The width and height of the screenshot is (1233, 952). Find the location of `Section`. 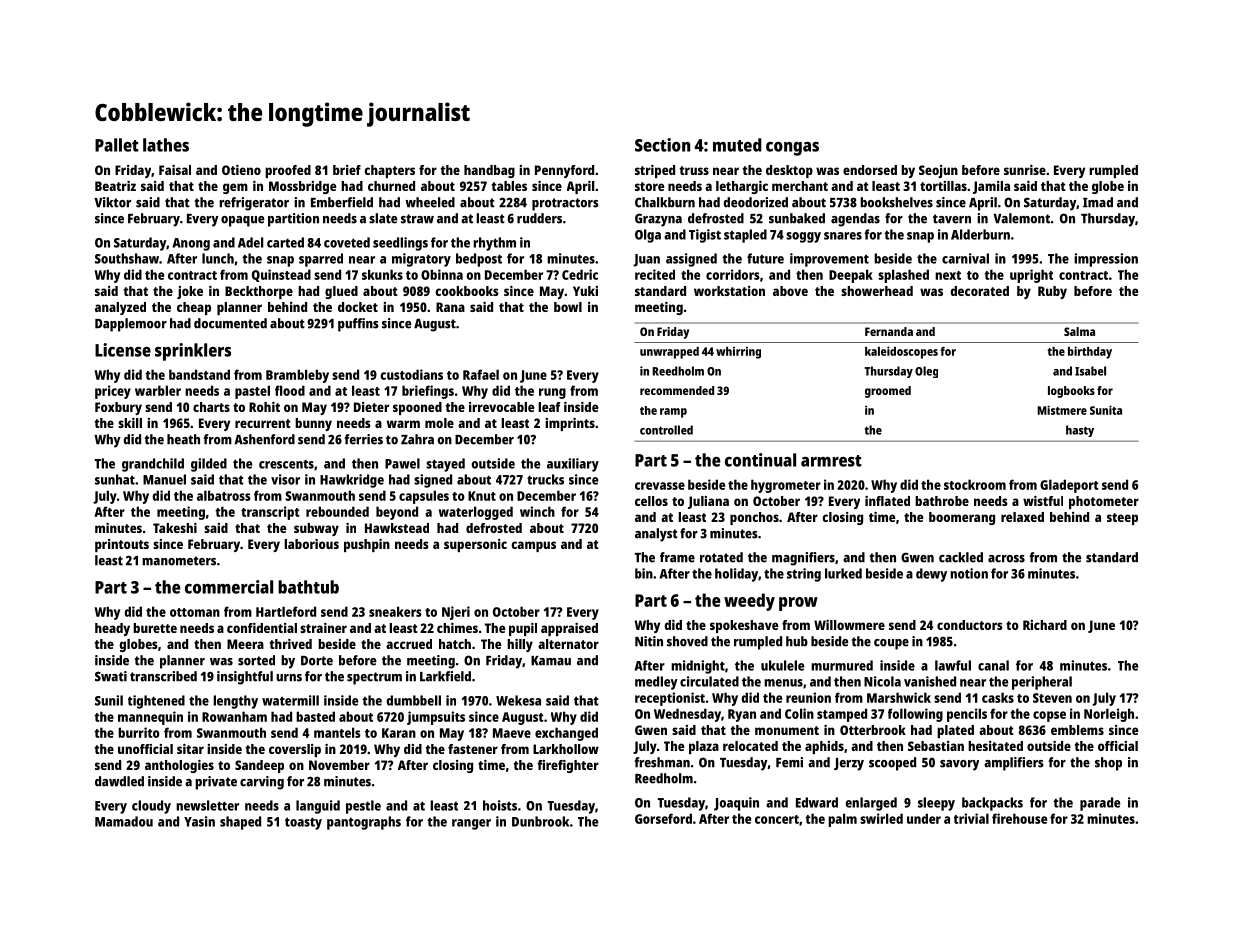

Section is located at coordinates (662, 145).
